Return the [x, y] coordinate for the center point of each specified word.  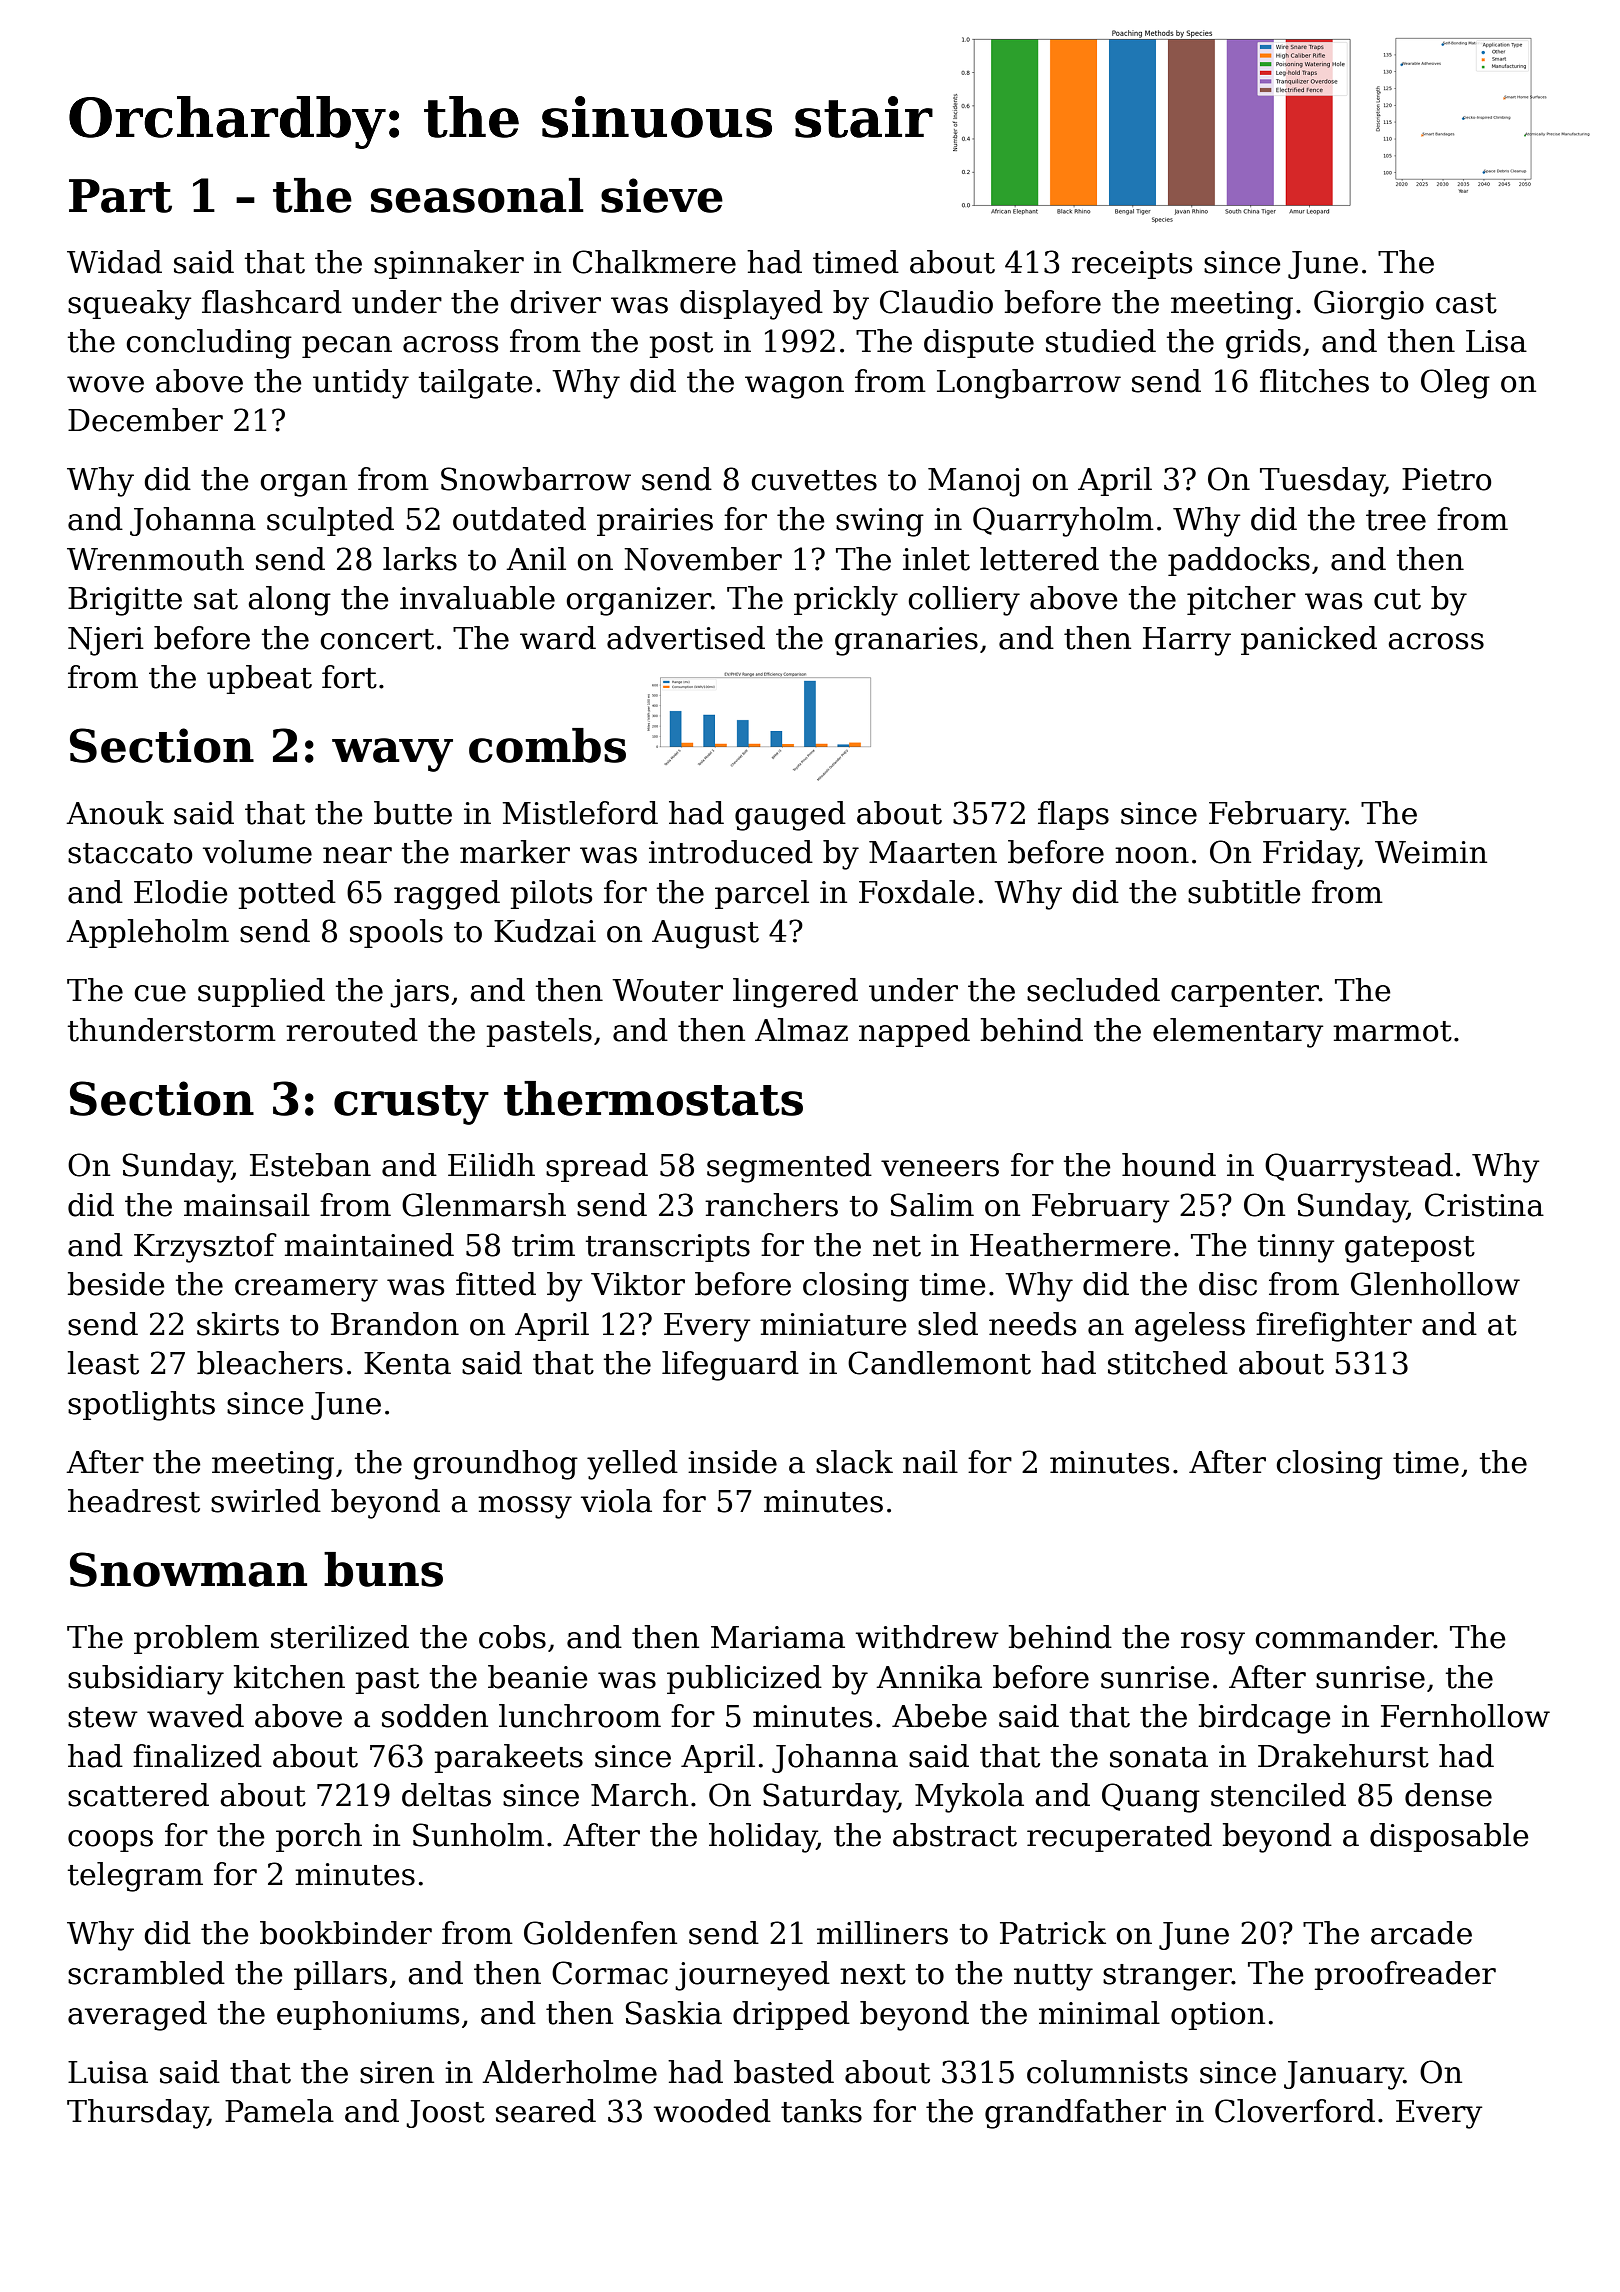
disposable [1449, 1837]
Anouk [115, 813]
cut [1397, 599]
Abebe [939, 1716]
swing [880, 522]
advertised [686, 638]
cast [1466, 303]
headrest [134, 1501]
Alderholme [569, 2072]
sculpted [330, 521]
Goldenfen [600, 1933]
